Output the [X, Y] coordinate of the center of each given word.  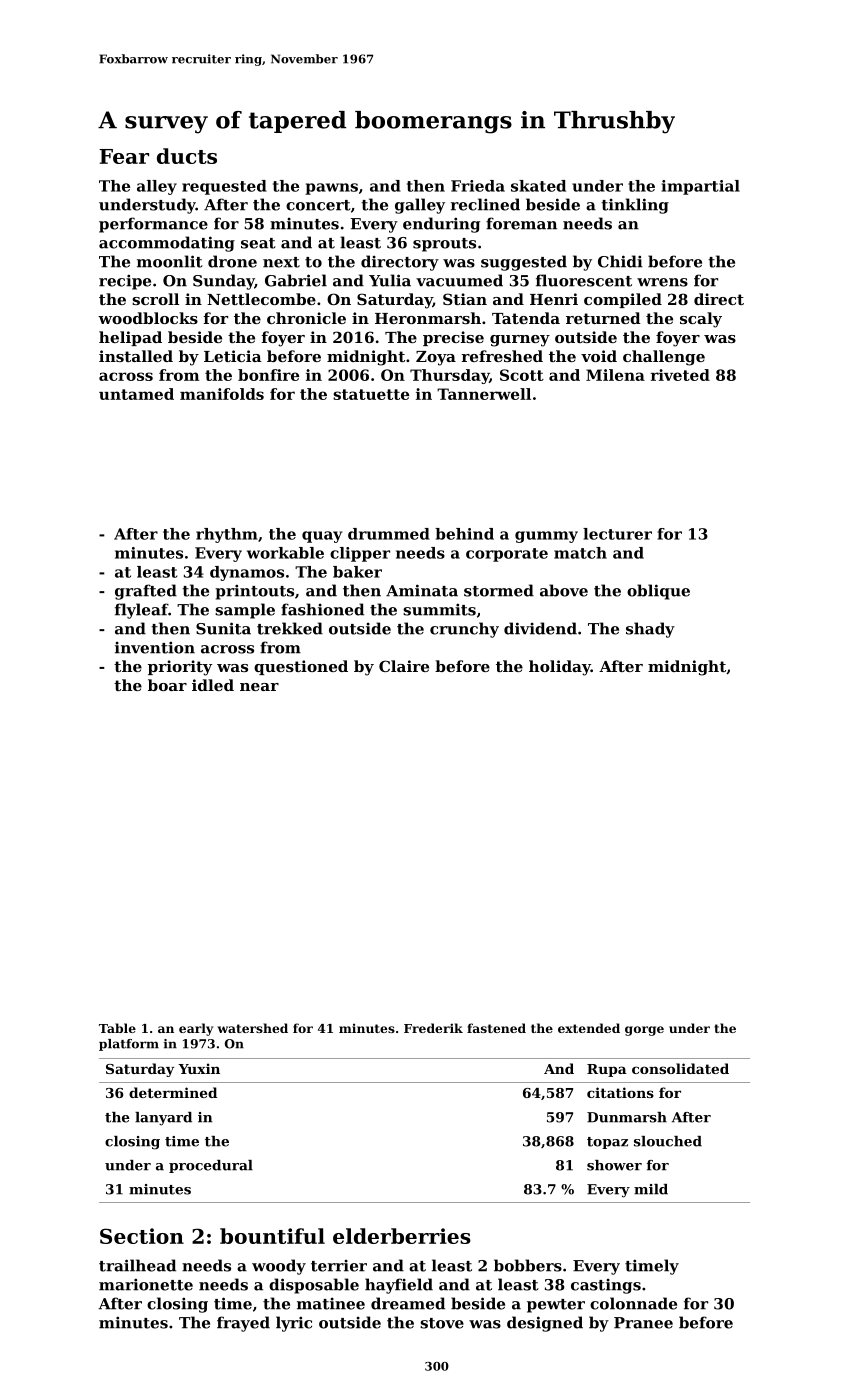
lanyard [163, 1119]
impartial [701, 187]
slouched [668, 1141]
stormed [499, 590]
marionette [146, 1284]
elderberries [402, 1236]
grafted [146, 592]
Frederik [433, 1028]
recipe [125, 282]
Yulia [390, 280]
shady [650, 630]
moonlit [170, 261]
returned [603, 318]
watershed [252, 1028]
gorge [644, 1031]
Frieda [478, 186]
